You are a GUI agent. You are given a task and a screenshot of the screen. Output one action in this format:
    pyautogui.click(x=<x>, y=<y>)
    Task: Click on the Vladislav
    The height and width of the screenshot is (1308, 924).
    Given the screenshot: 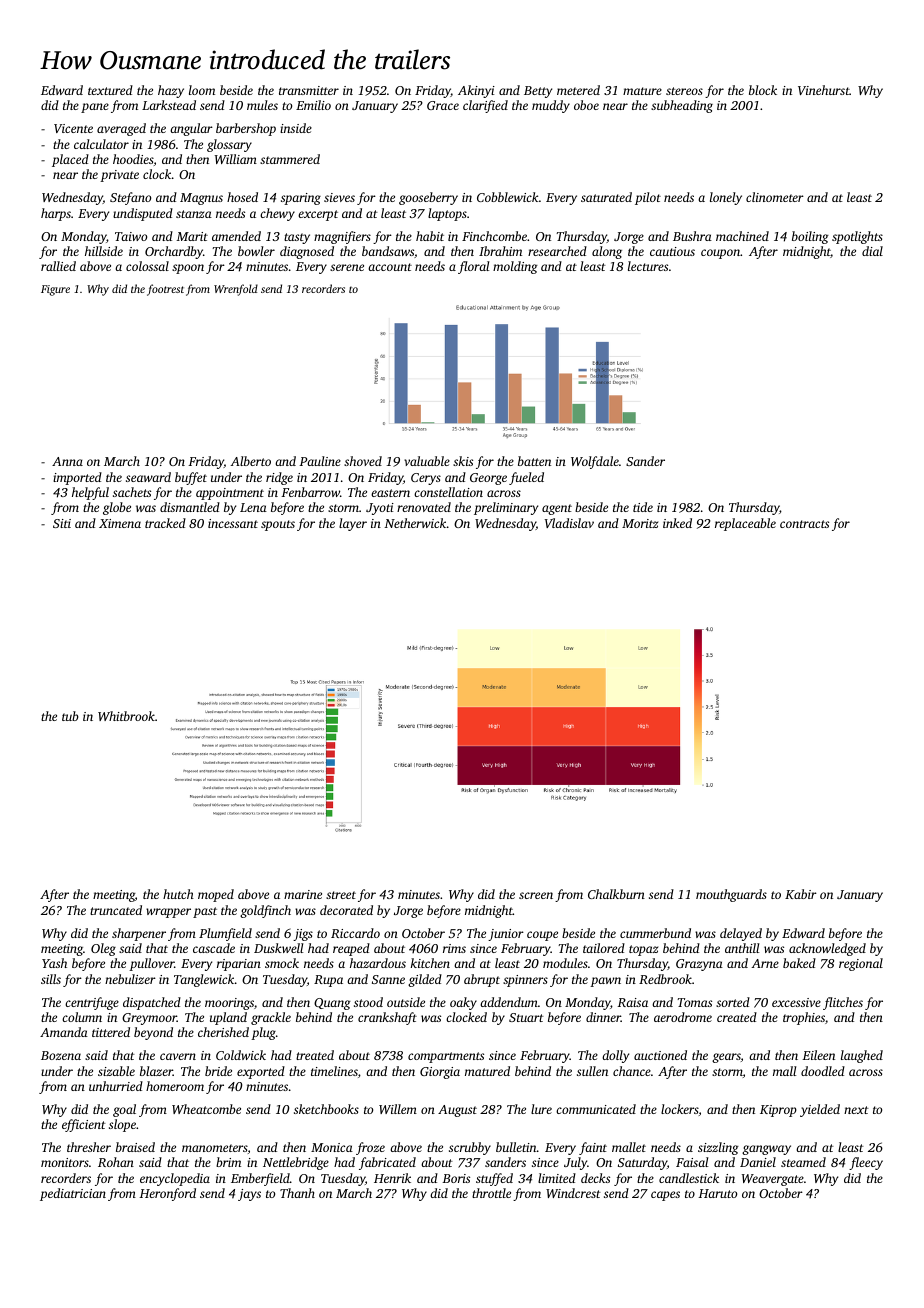 What is the action you would take?
    pyautogui.click(x=569, y=523)
